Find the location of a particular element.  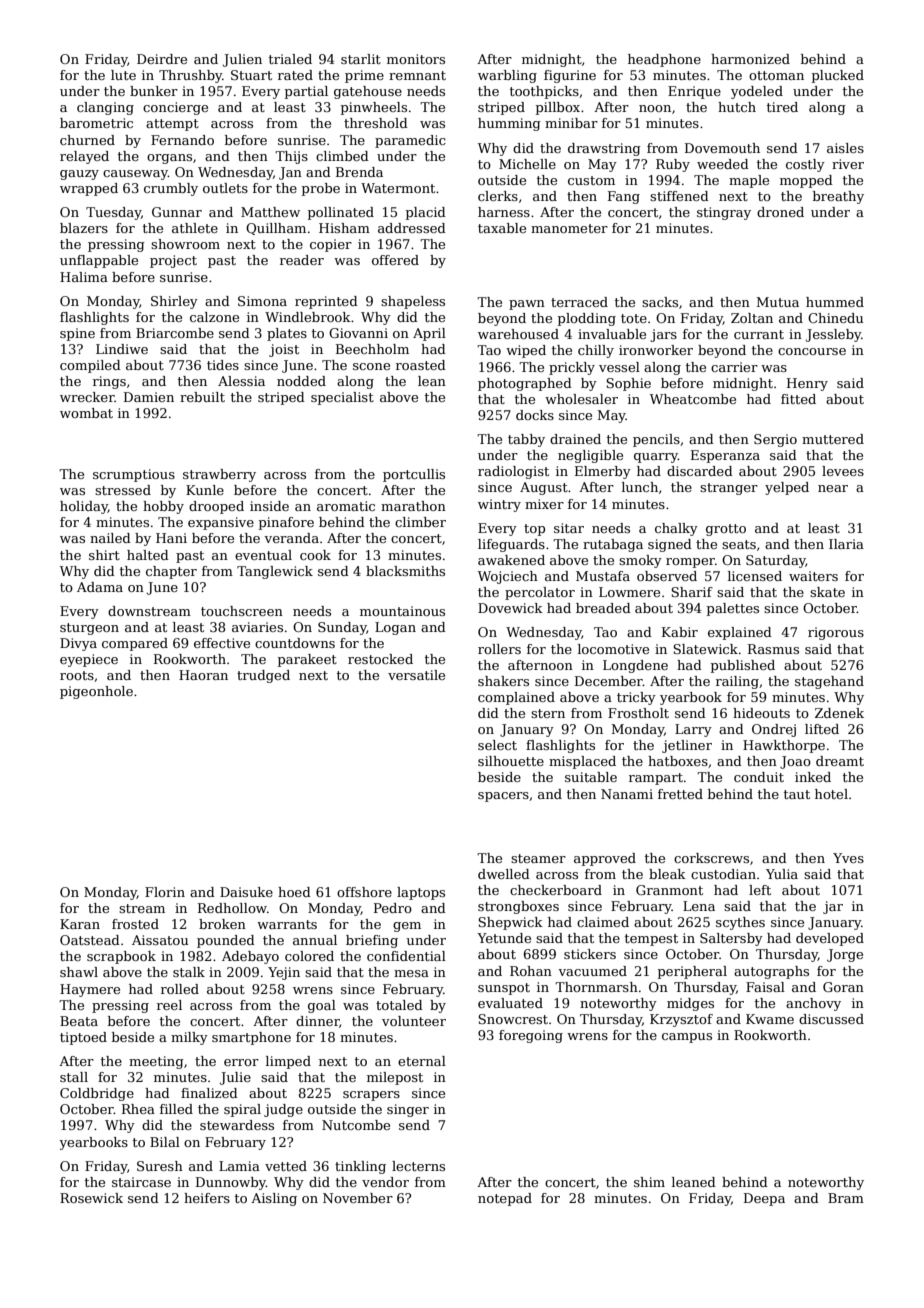

lute is located at coordinates (123, 75).
